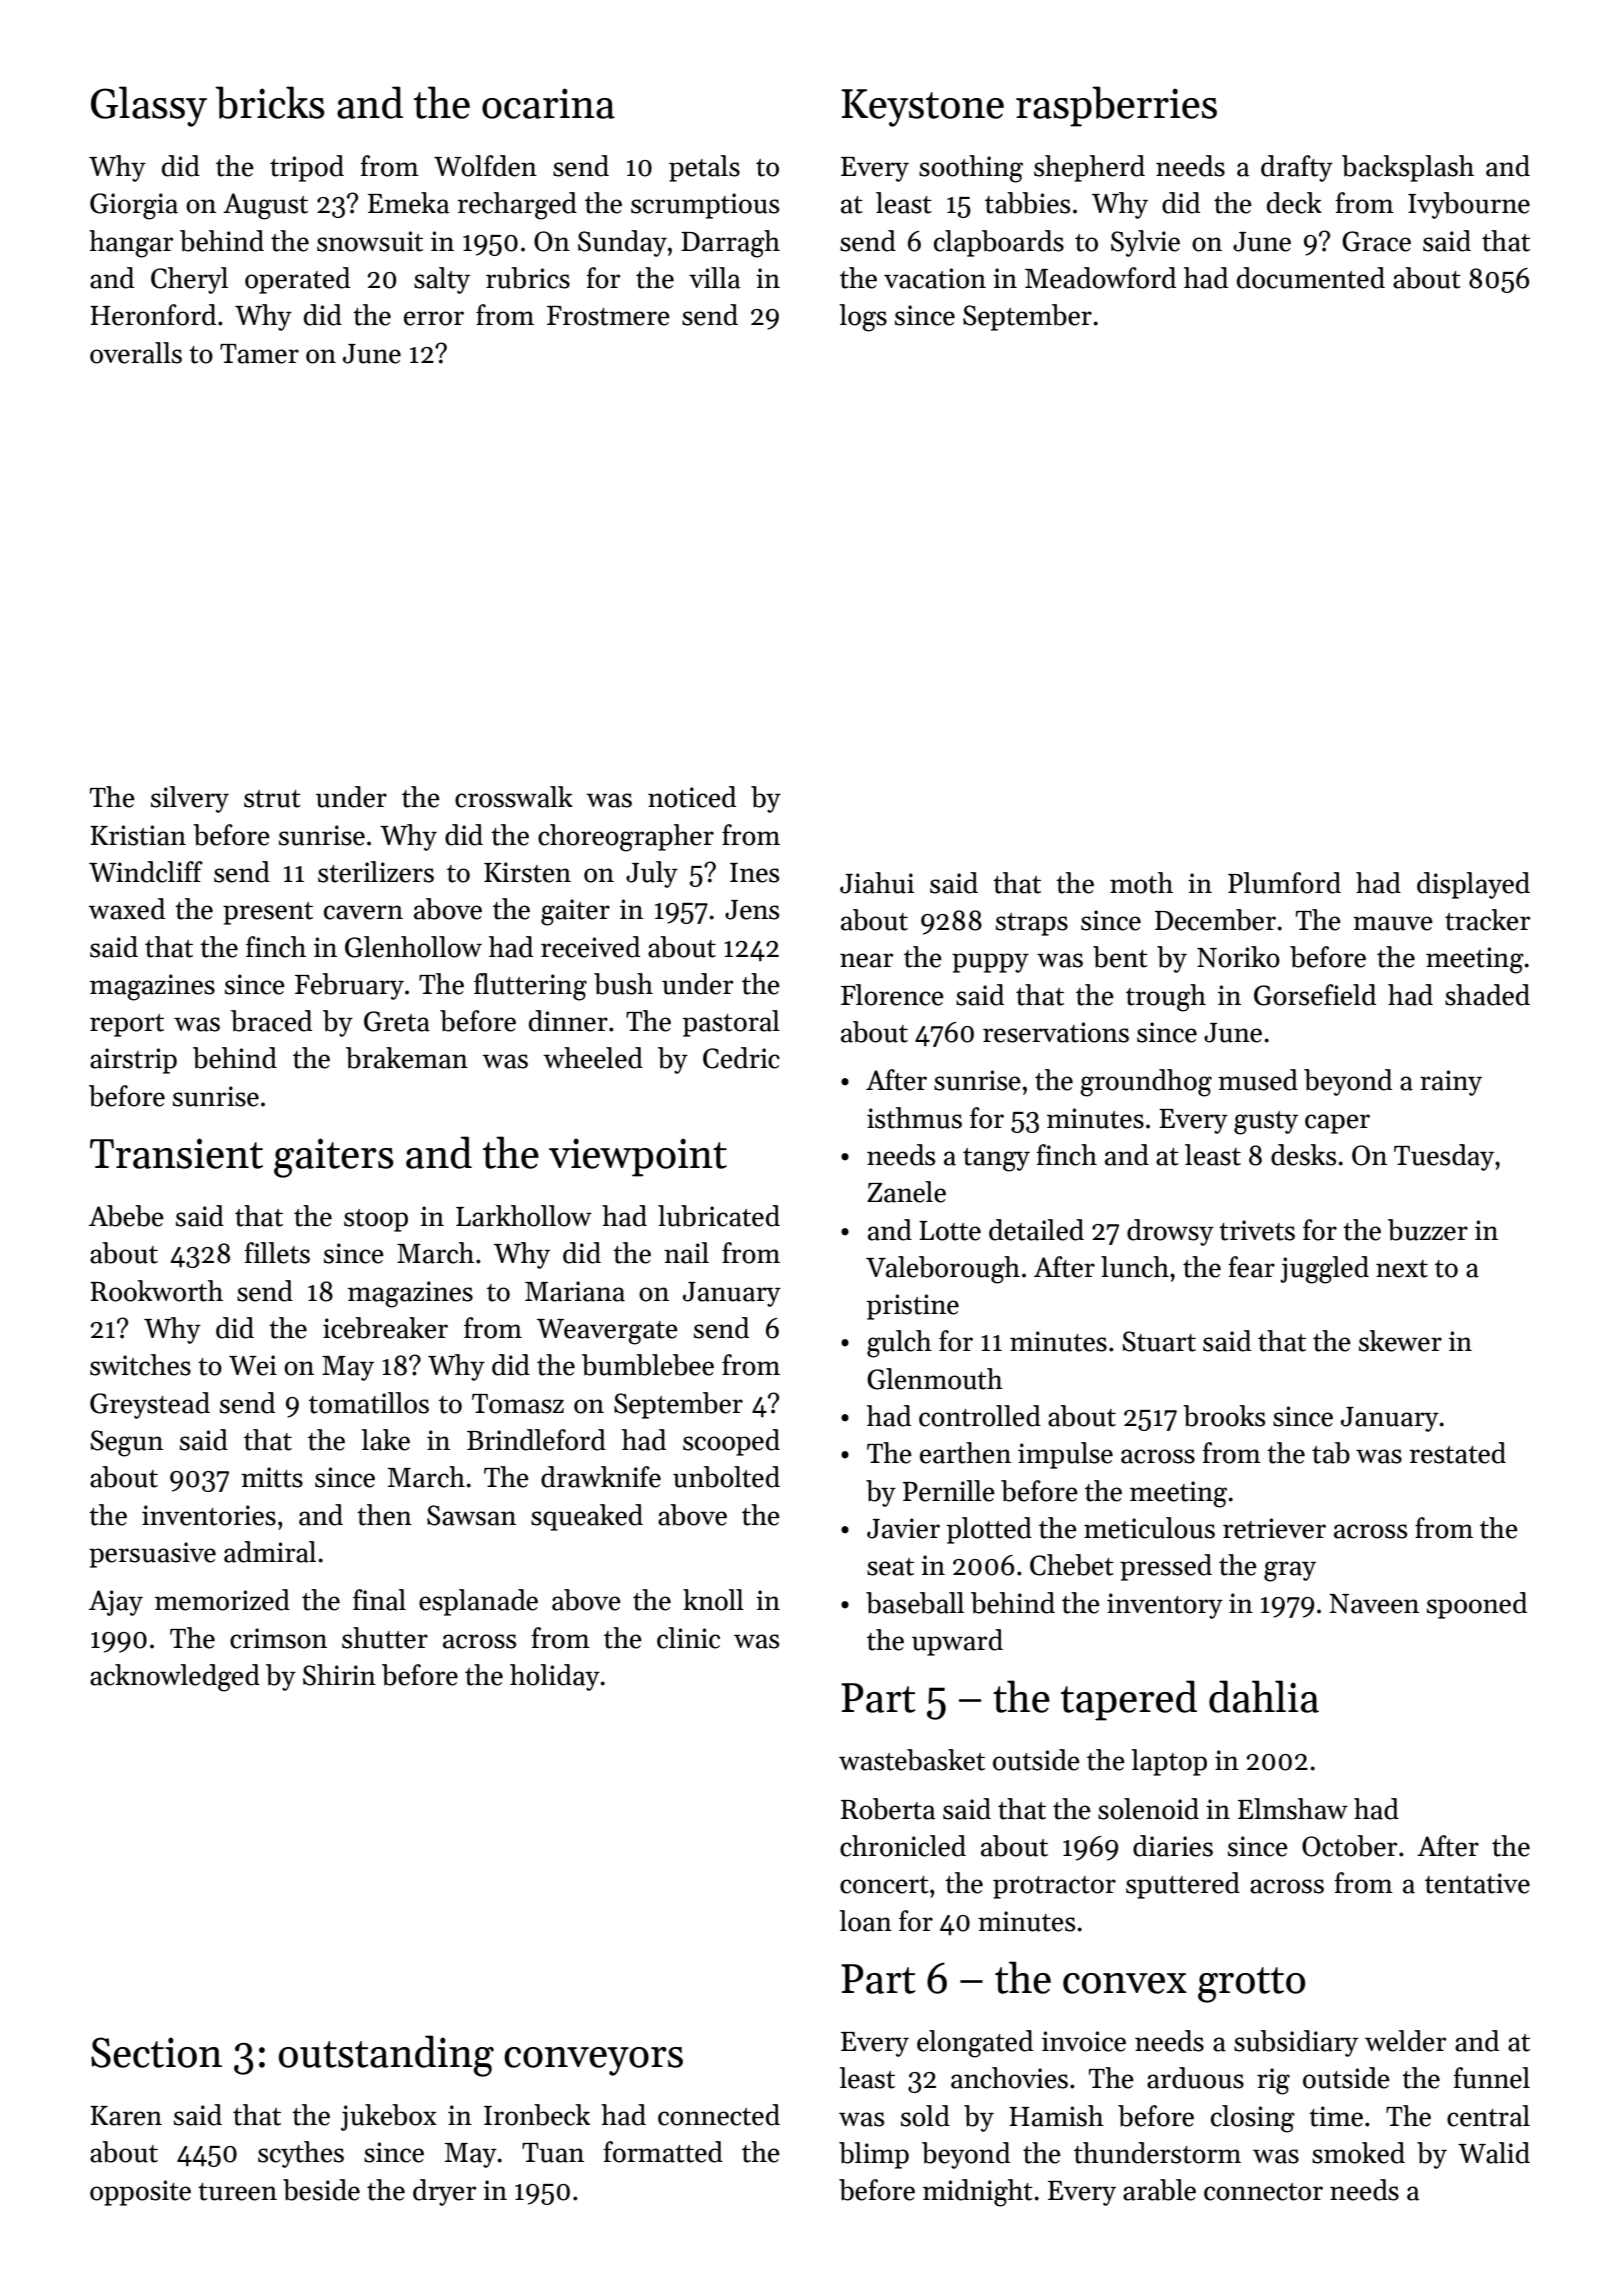 This image has width=1620, height=2292. Describe the element at coordinates (370, 241) in the image. I see `snowsuit` at that location.
